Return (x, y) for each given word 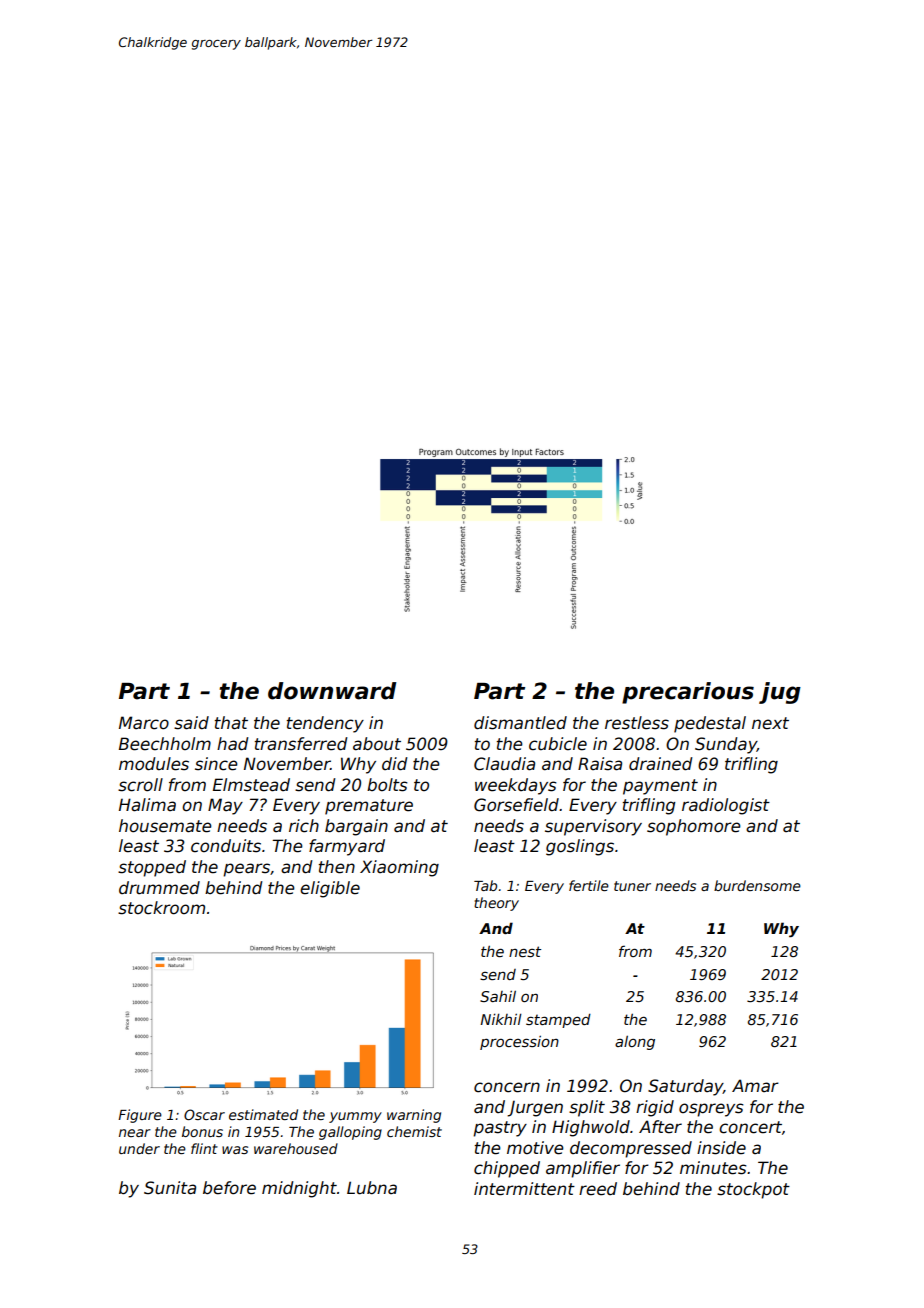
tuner (632, 886)
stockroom (161, 908)
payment (660, 787)
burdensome (757, 885)
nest (525, 951)
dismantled (520, 723)
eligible (330, 889)
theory (496, 904)
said (191, 723)
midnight (299, 1189)
